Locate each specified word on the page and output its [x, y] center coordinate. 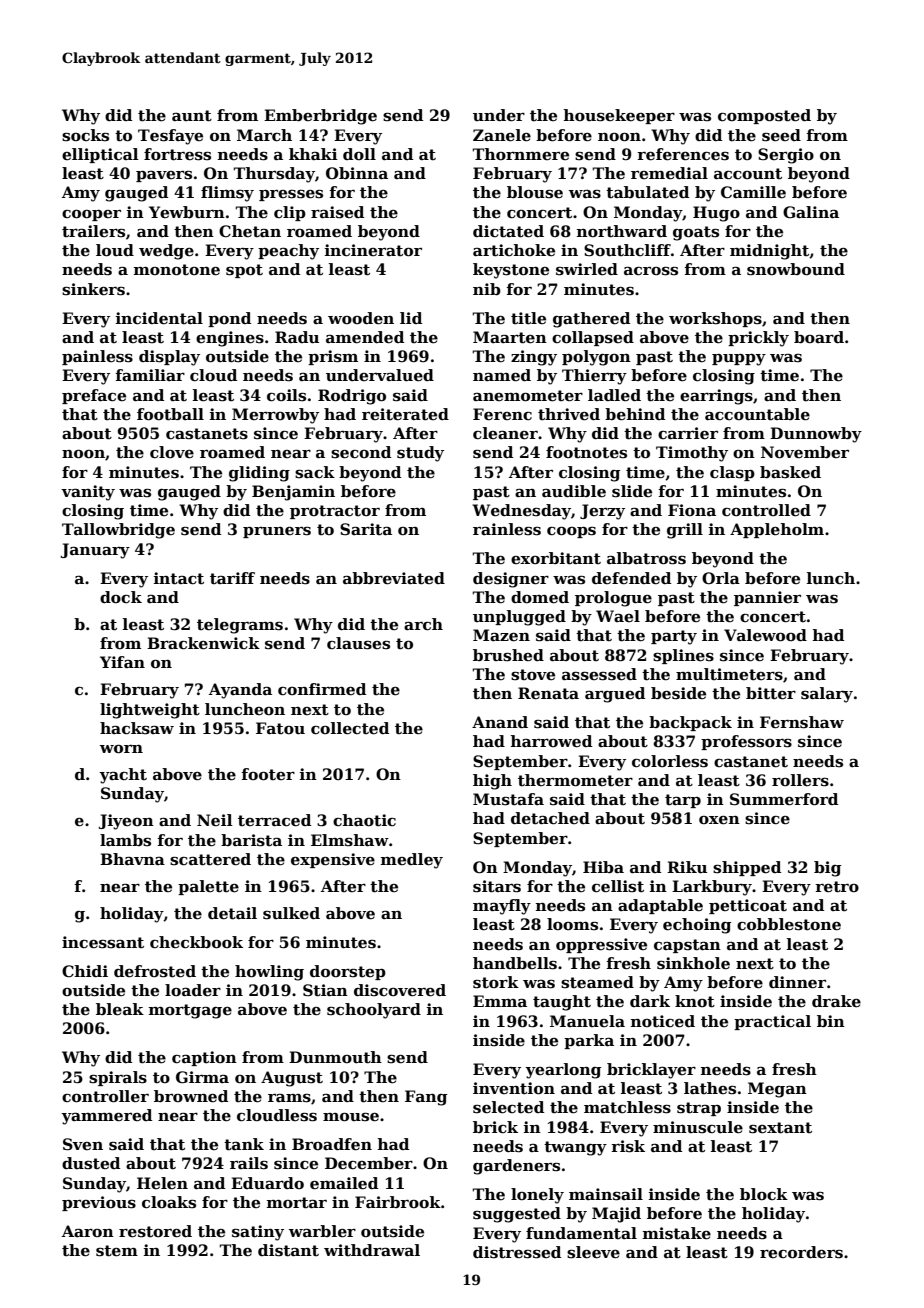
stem [117, 1251]
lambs [125, 840]
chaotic [364, 820]
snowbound [796, 269]
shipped [747, 868]
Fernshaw [802, 722]
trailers [93, 231]
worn [121, 749]
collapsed [593, 338]
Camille [753, 192]
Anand [500, 722]
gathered [591, 320]
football [170, 414]
